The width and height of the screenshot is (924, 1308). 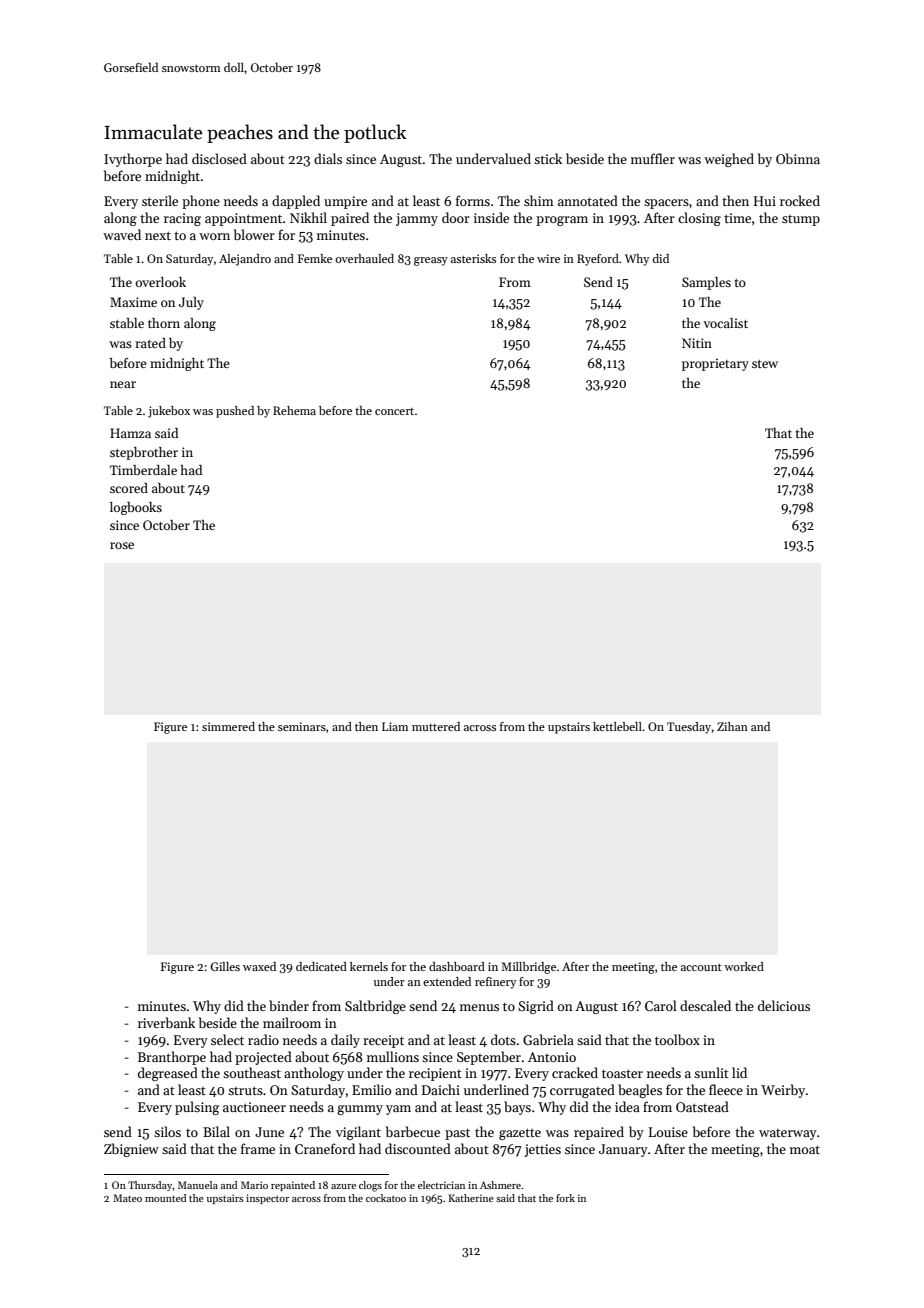 I want to click on cockatoo, so click(x=386, y=1198).
